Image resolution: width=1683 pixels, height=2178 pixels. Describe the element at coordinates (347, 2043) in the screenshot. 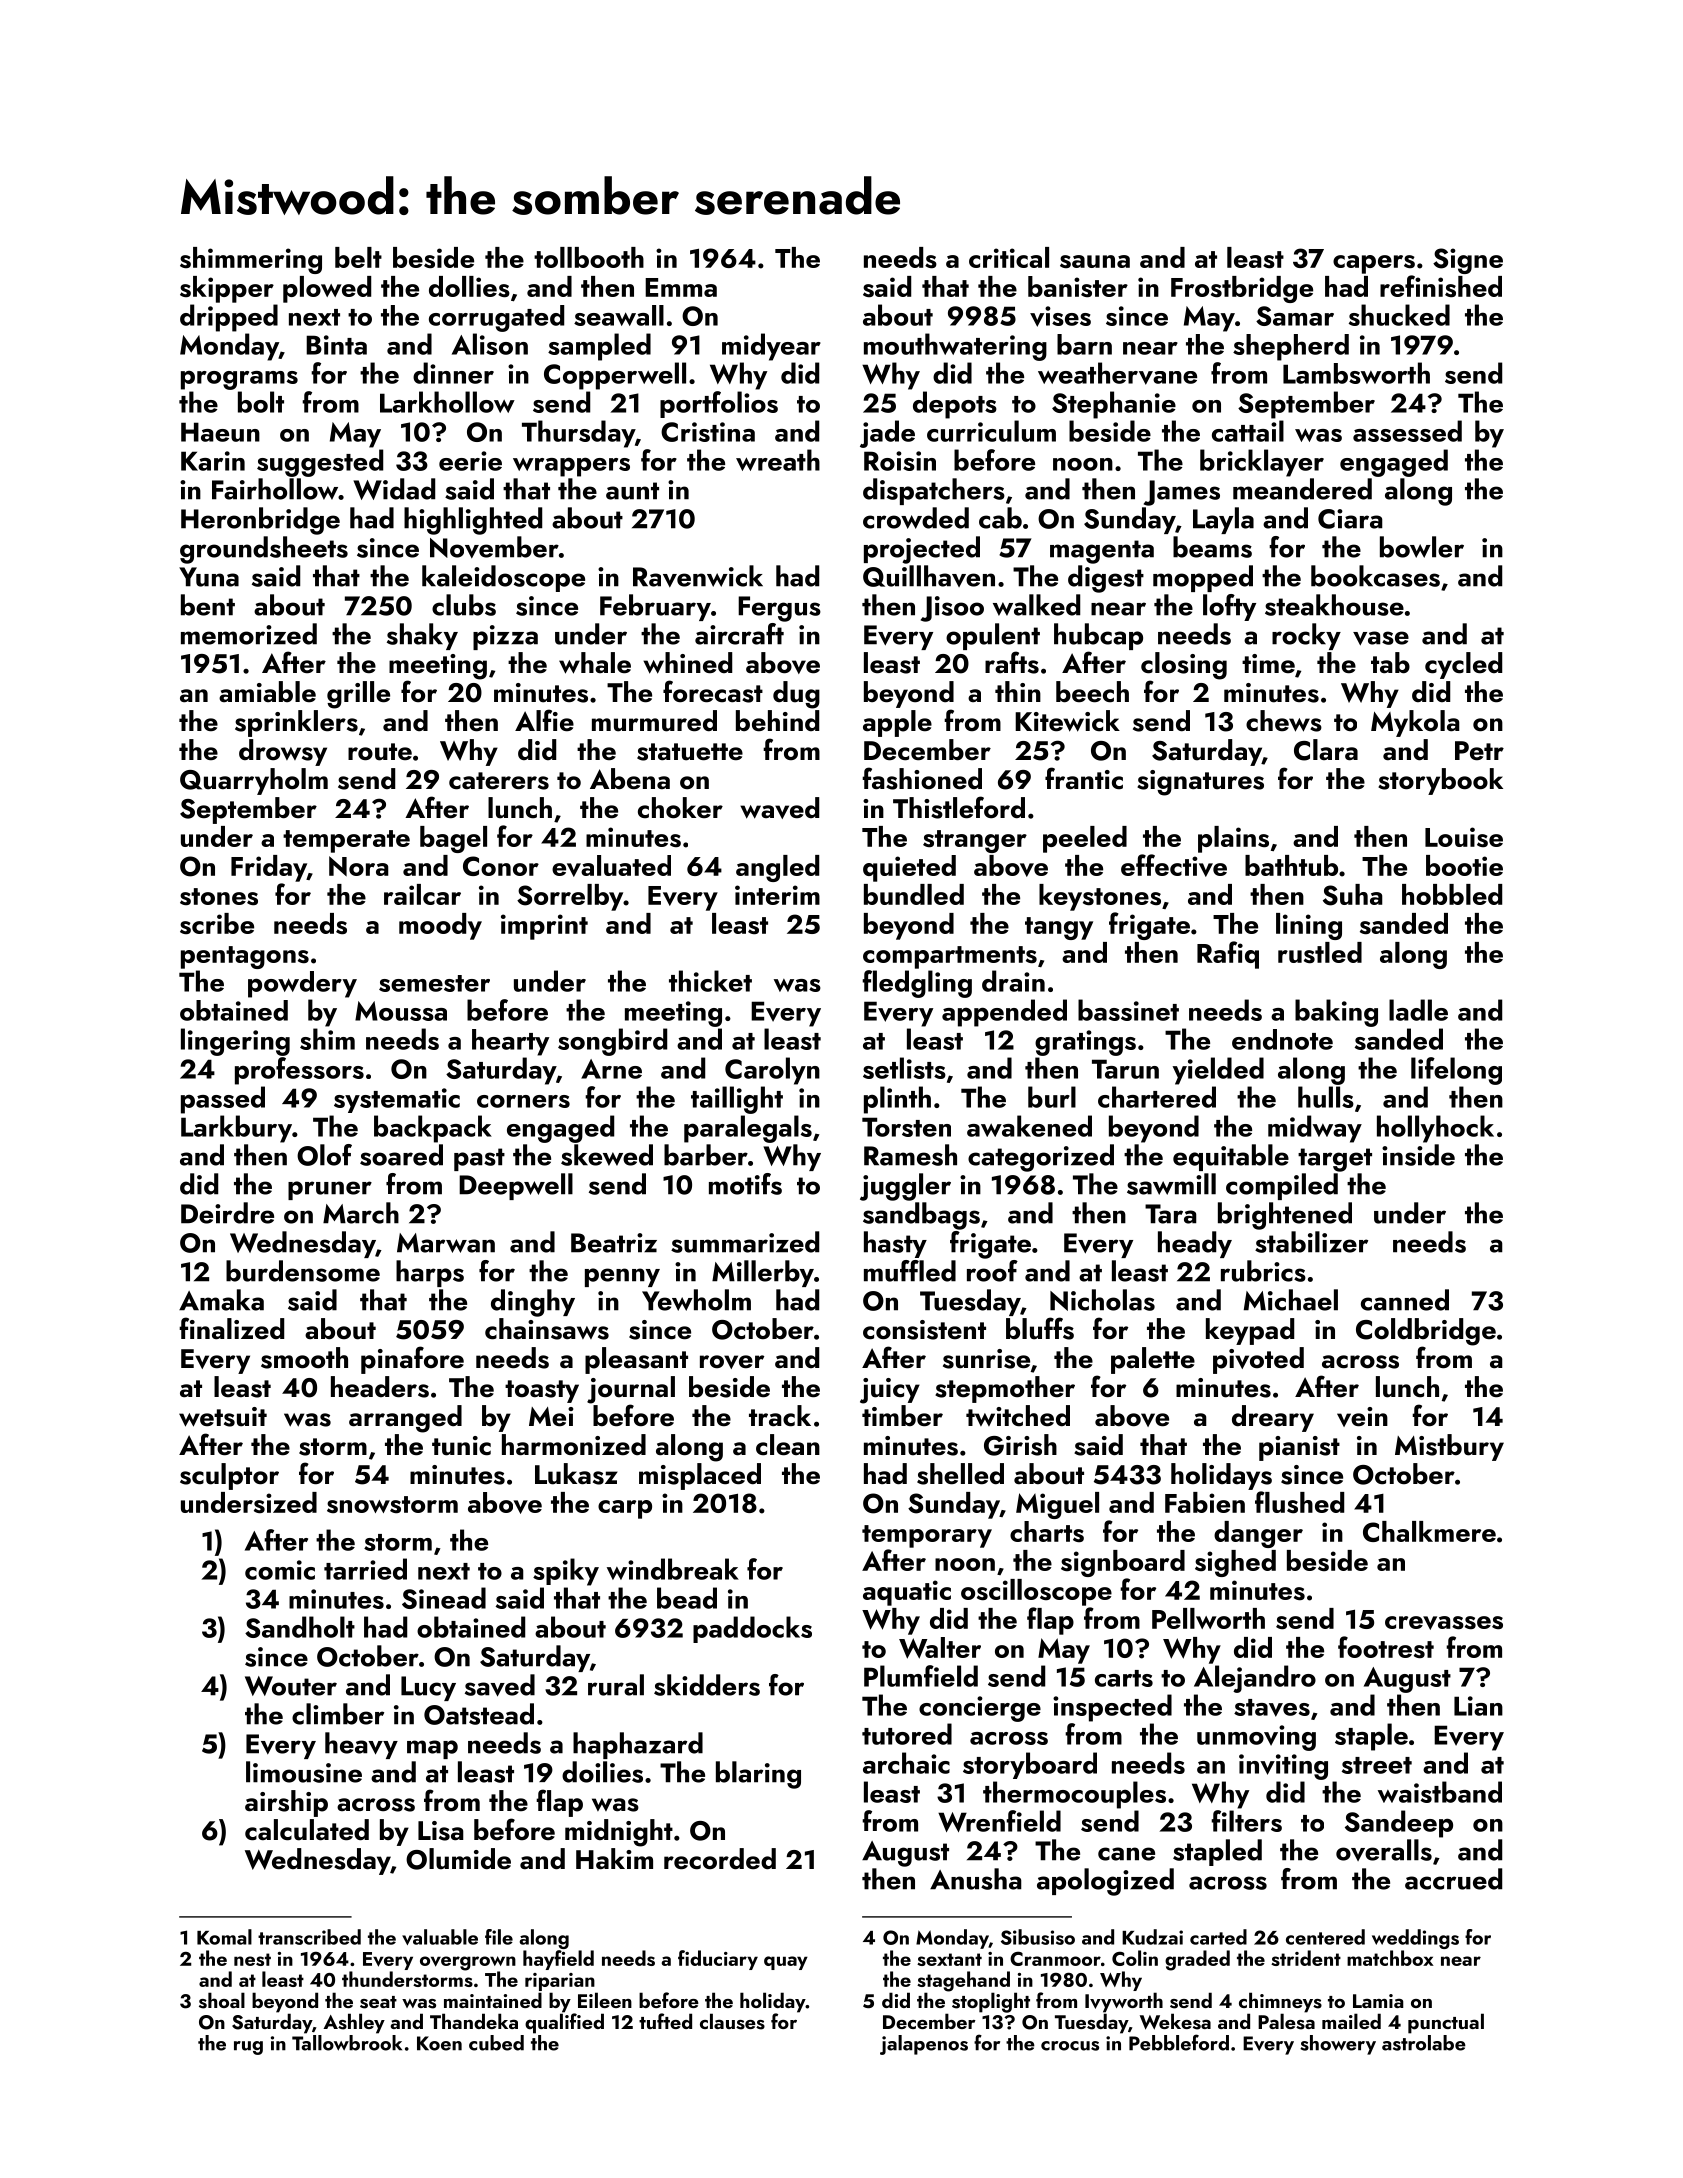

I see `Tallowbrook` at that location.
